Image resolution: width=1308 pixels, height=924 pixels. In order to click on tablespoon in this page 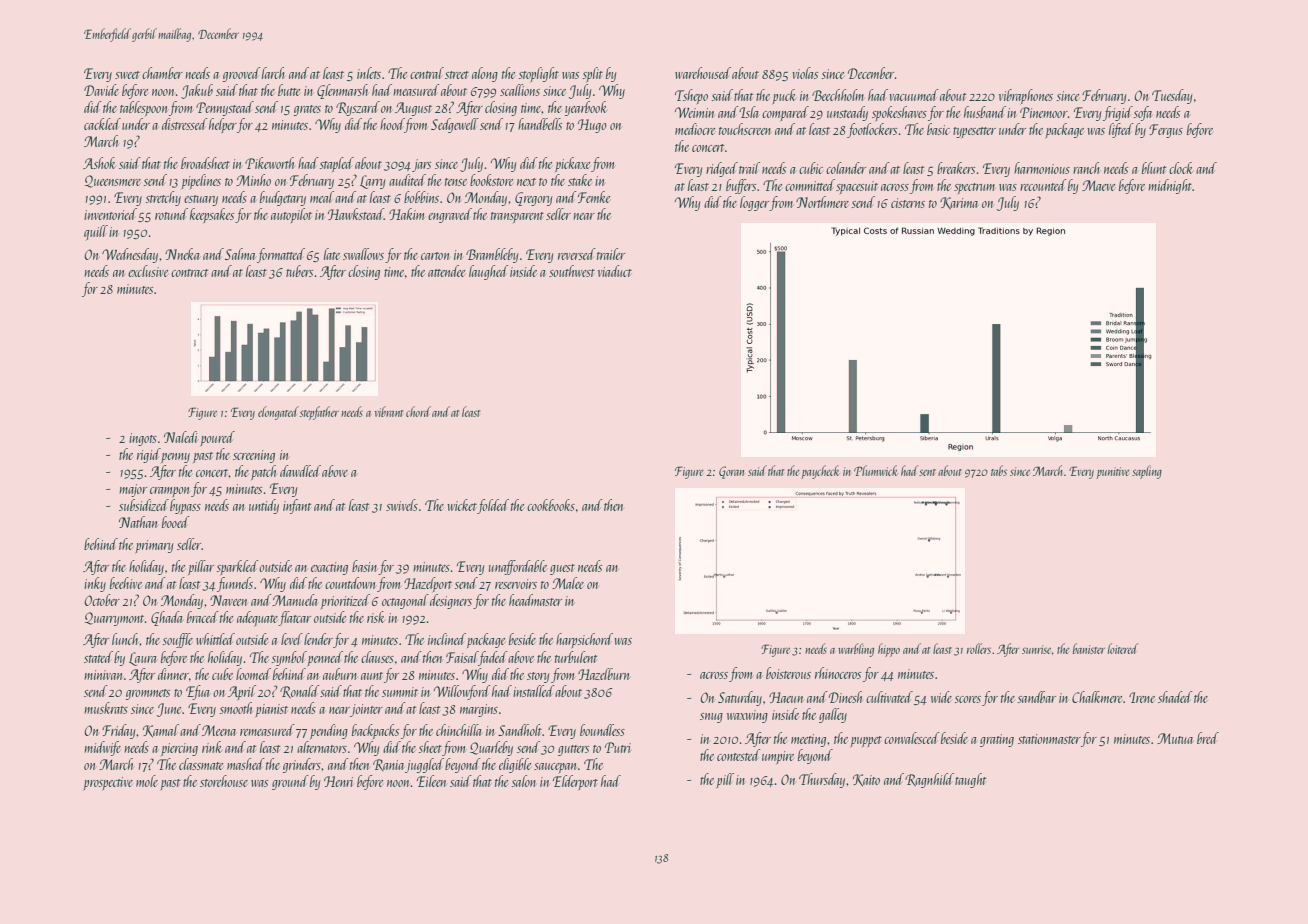, I will do `click(143, 108)`.
